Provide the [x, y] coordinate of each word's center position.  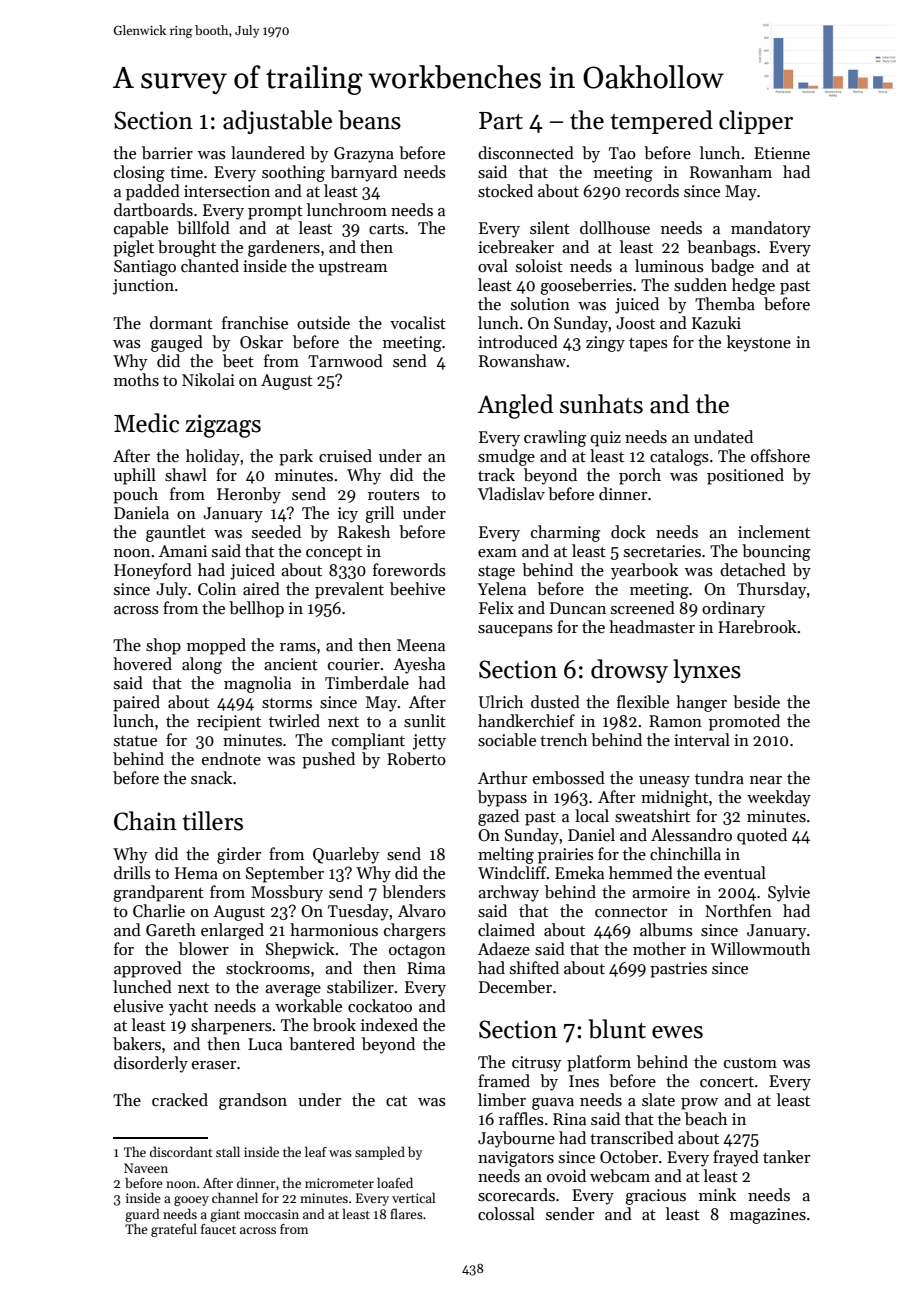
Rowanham [731, 172]
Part [501, 121]
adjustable [277, 122]
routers [394, 495]
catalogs [679, 457]
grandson [253, 1101]
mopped [216, 646]
